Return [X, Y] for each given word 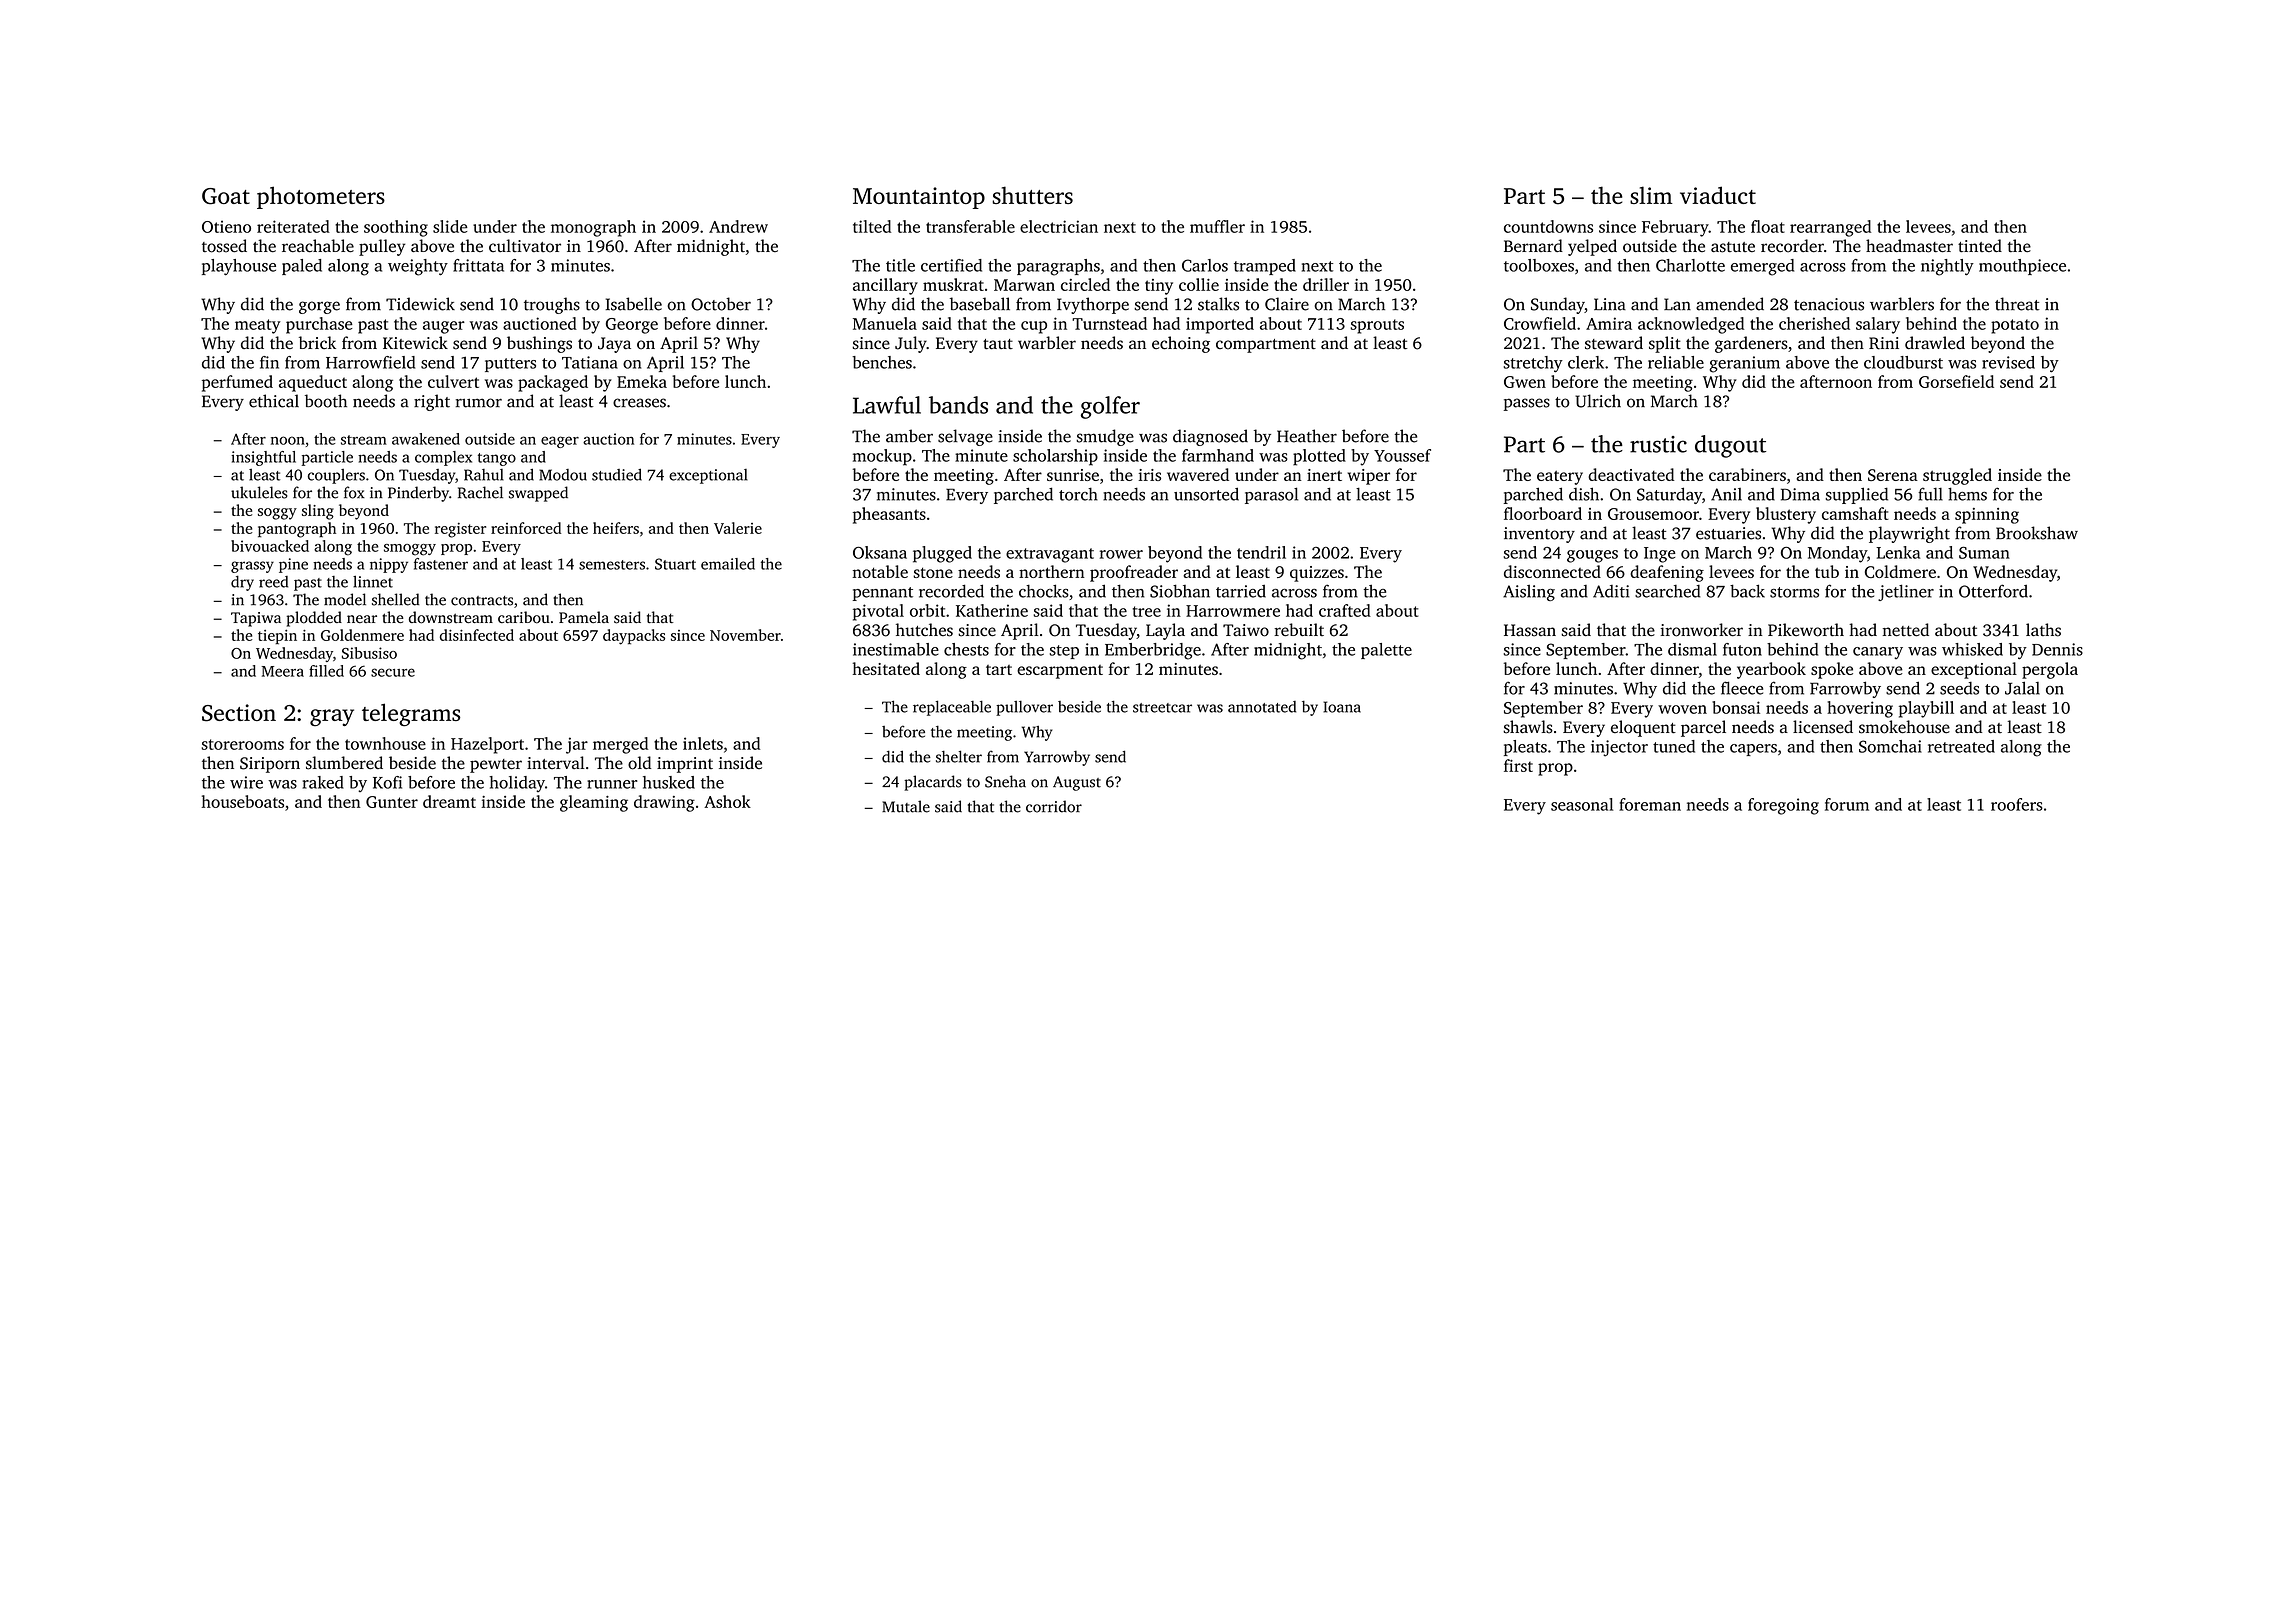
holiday [517, 784]
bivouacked [270, 546]
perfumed [237, 383]
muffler [1217, 226]
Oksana [880, 552]
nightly [1947, 267]
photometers [321, 197]
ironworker [1702, 630]
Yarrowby [1057, 758]
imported [1220, 325]
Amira [1609, 323]
